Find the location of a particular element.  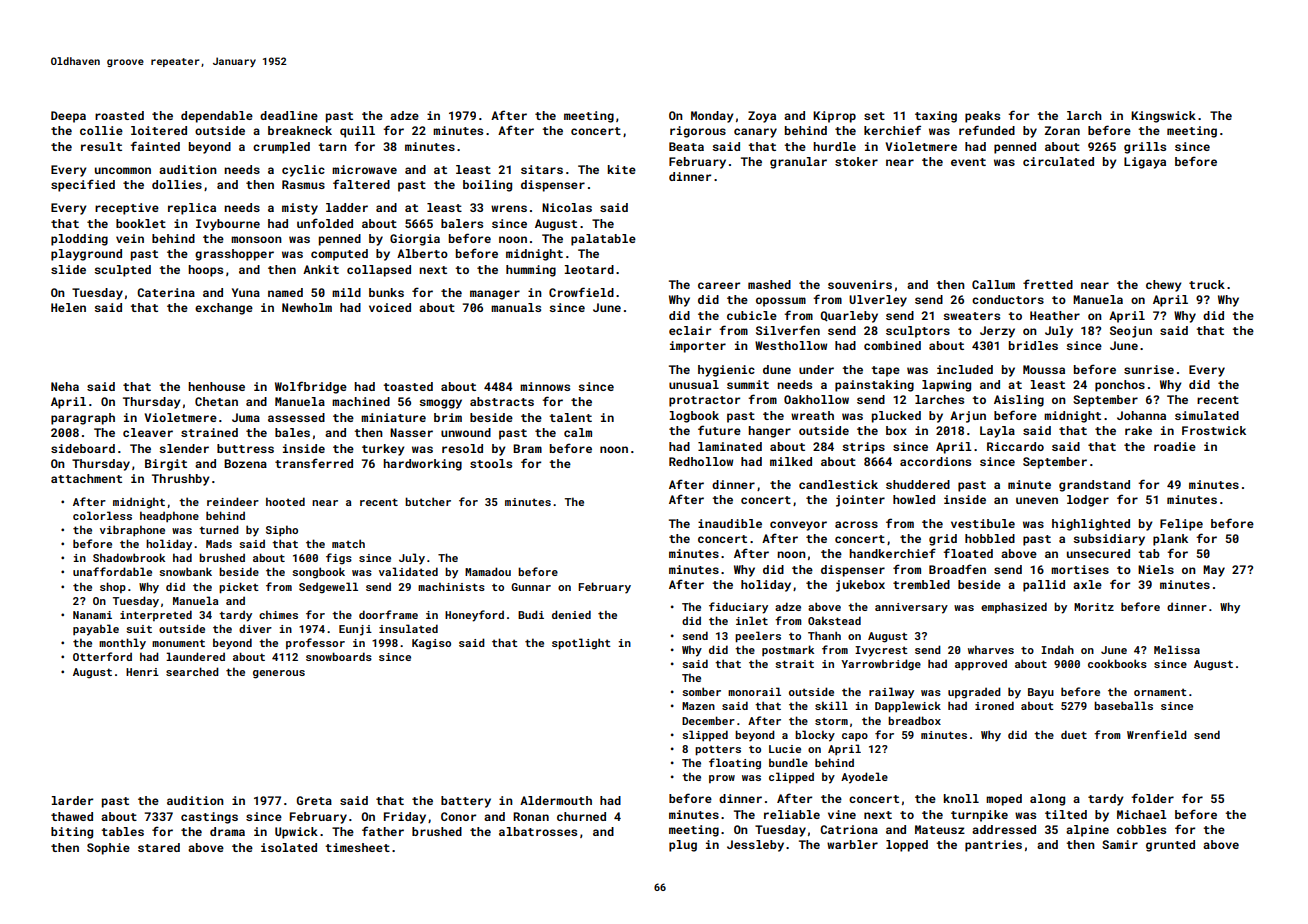

dune is located at coordinates (777, 369).
